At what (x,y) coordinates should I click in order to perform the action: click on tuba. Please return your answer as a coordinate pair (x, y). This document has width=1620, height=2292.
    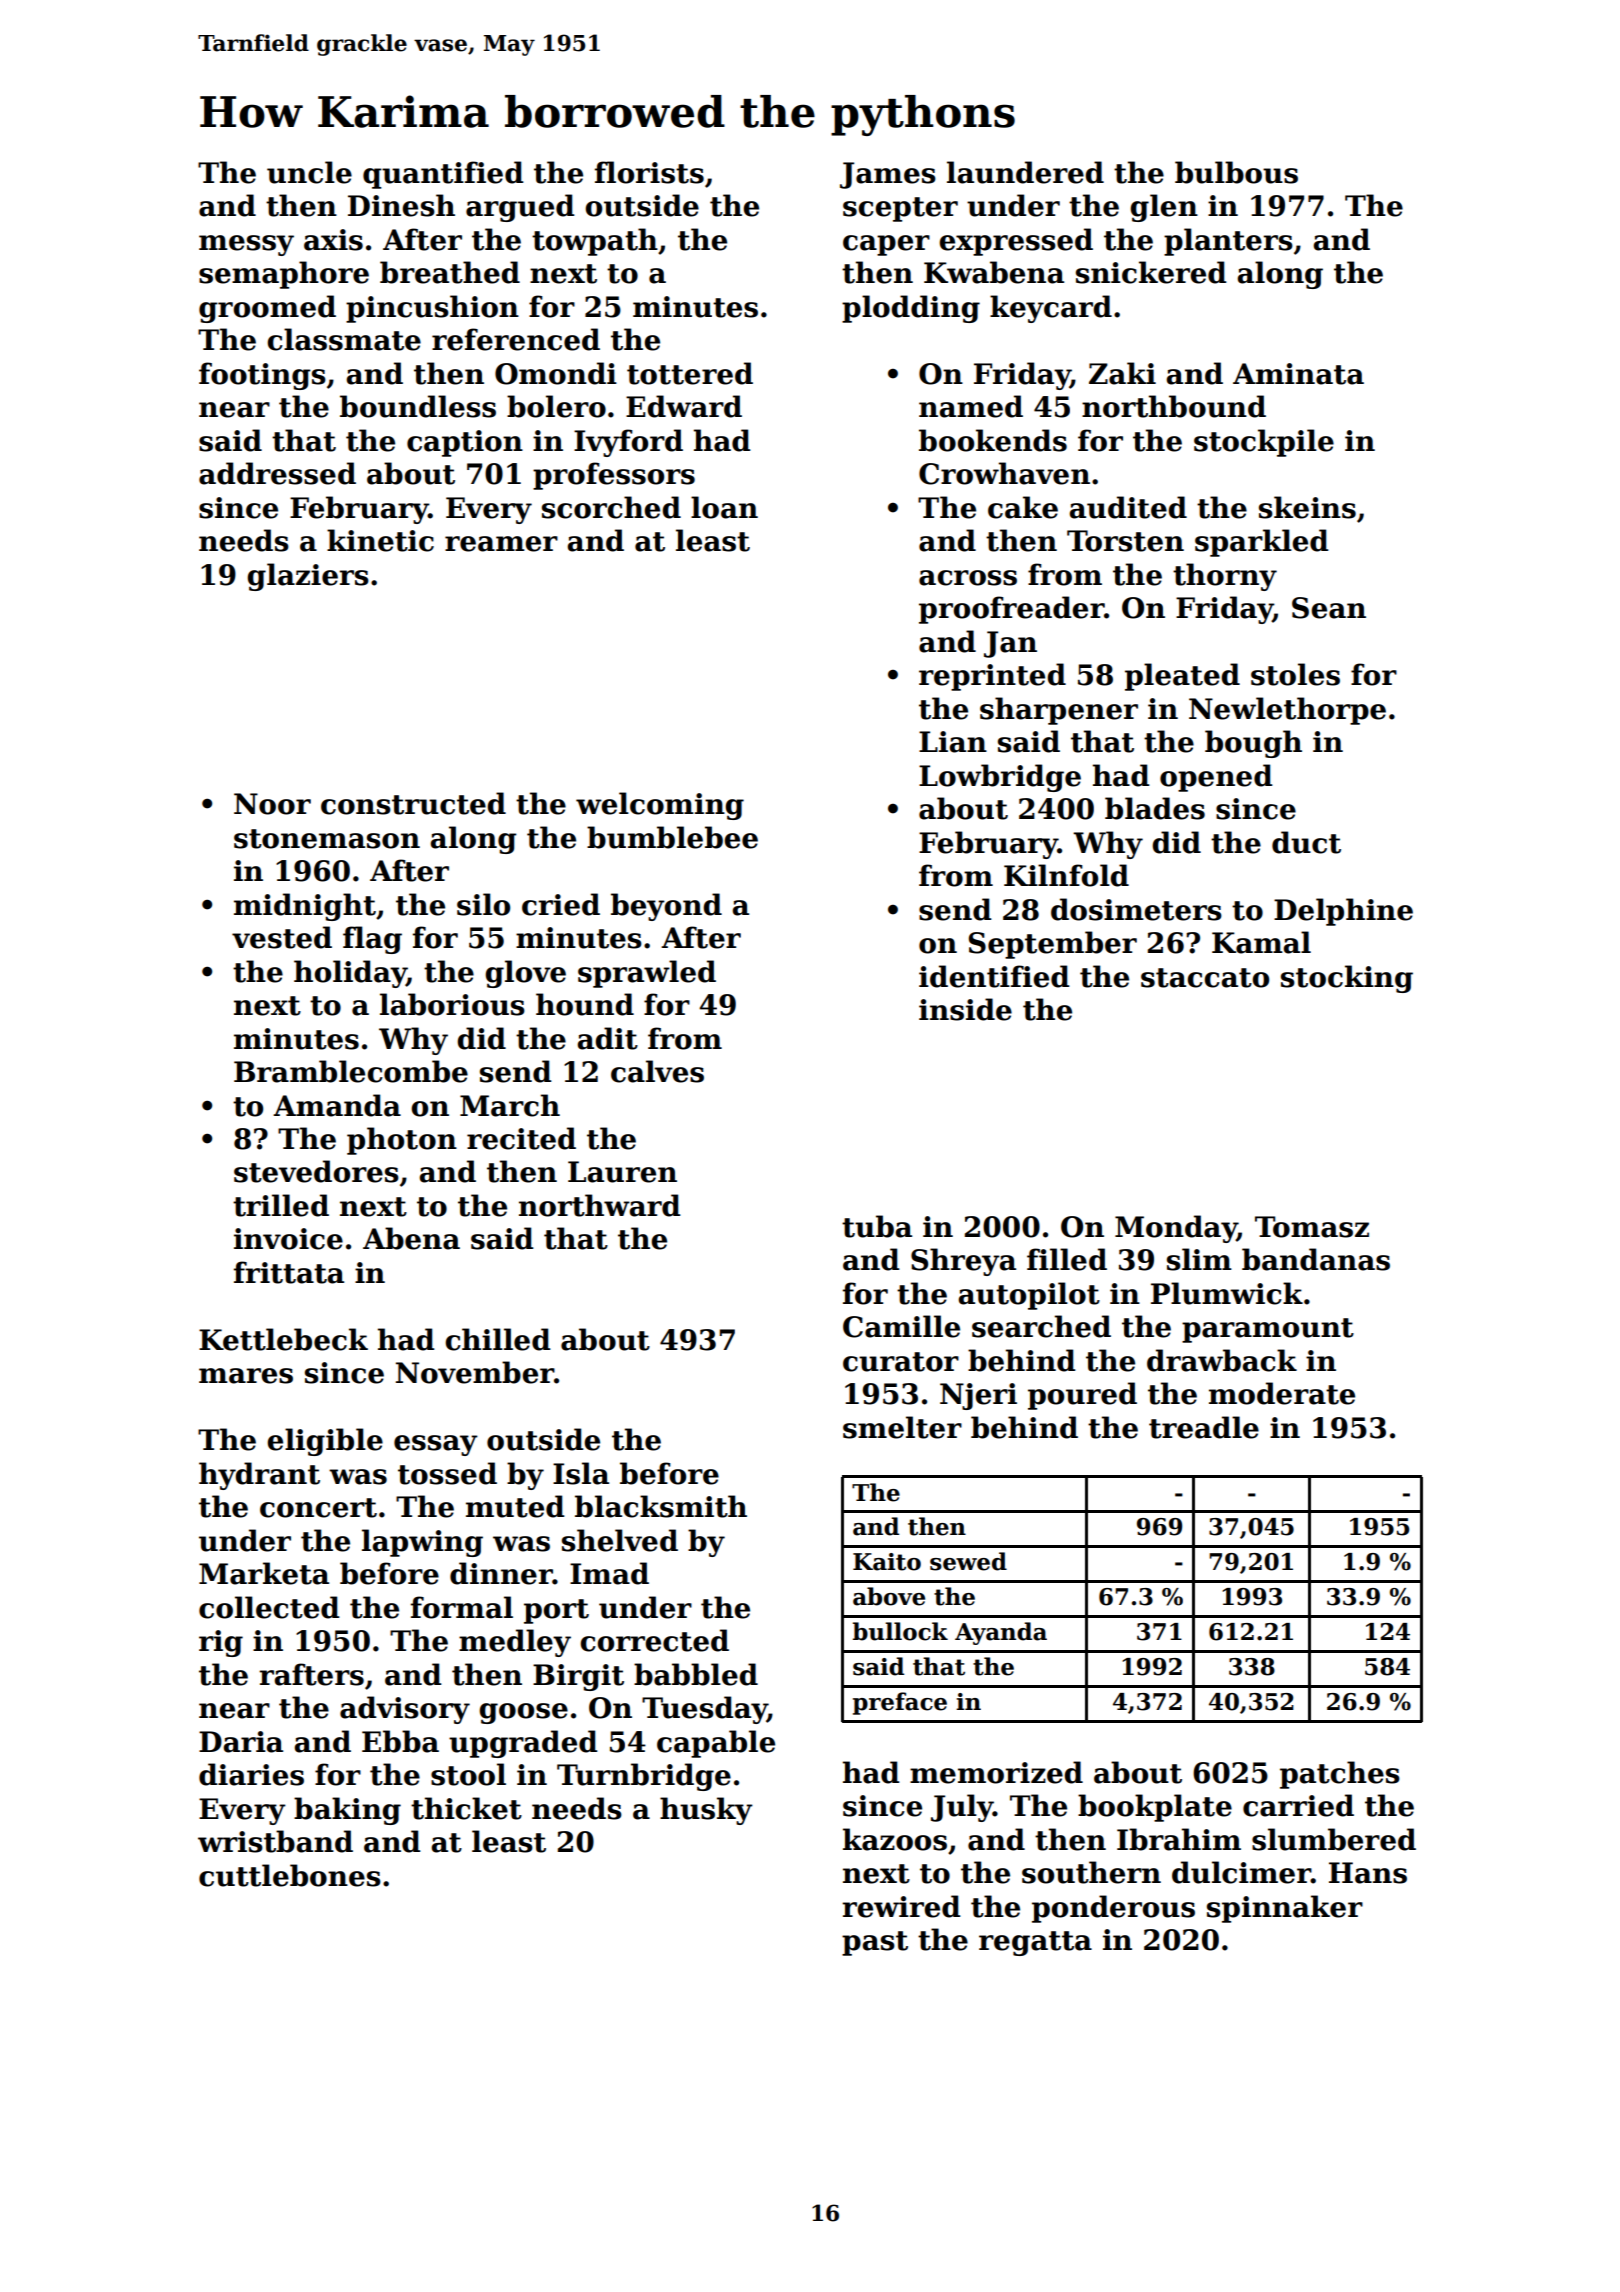
    Looking at the image, I should click on (877, 1226).
